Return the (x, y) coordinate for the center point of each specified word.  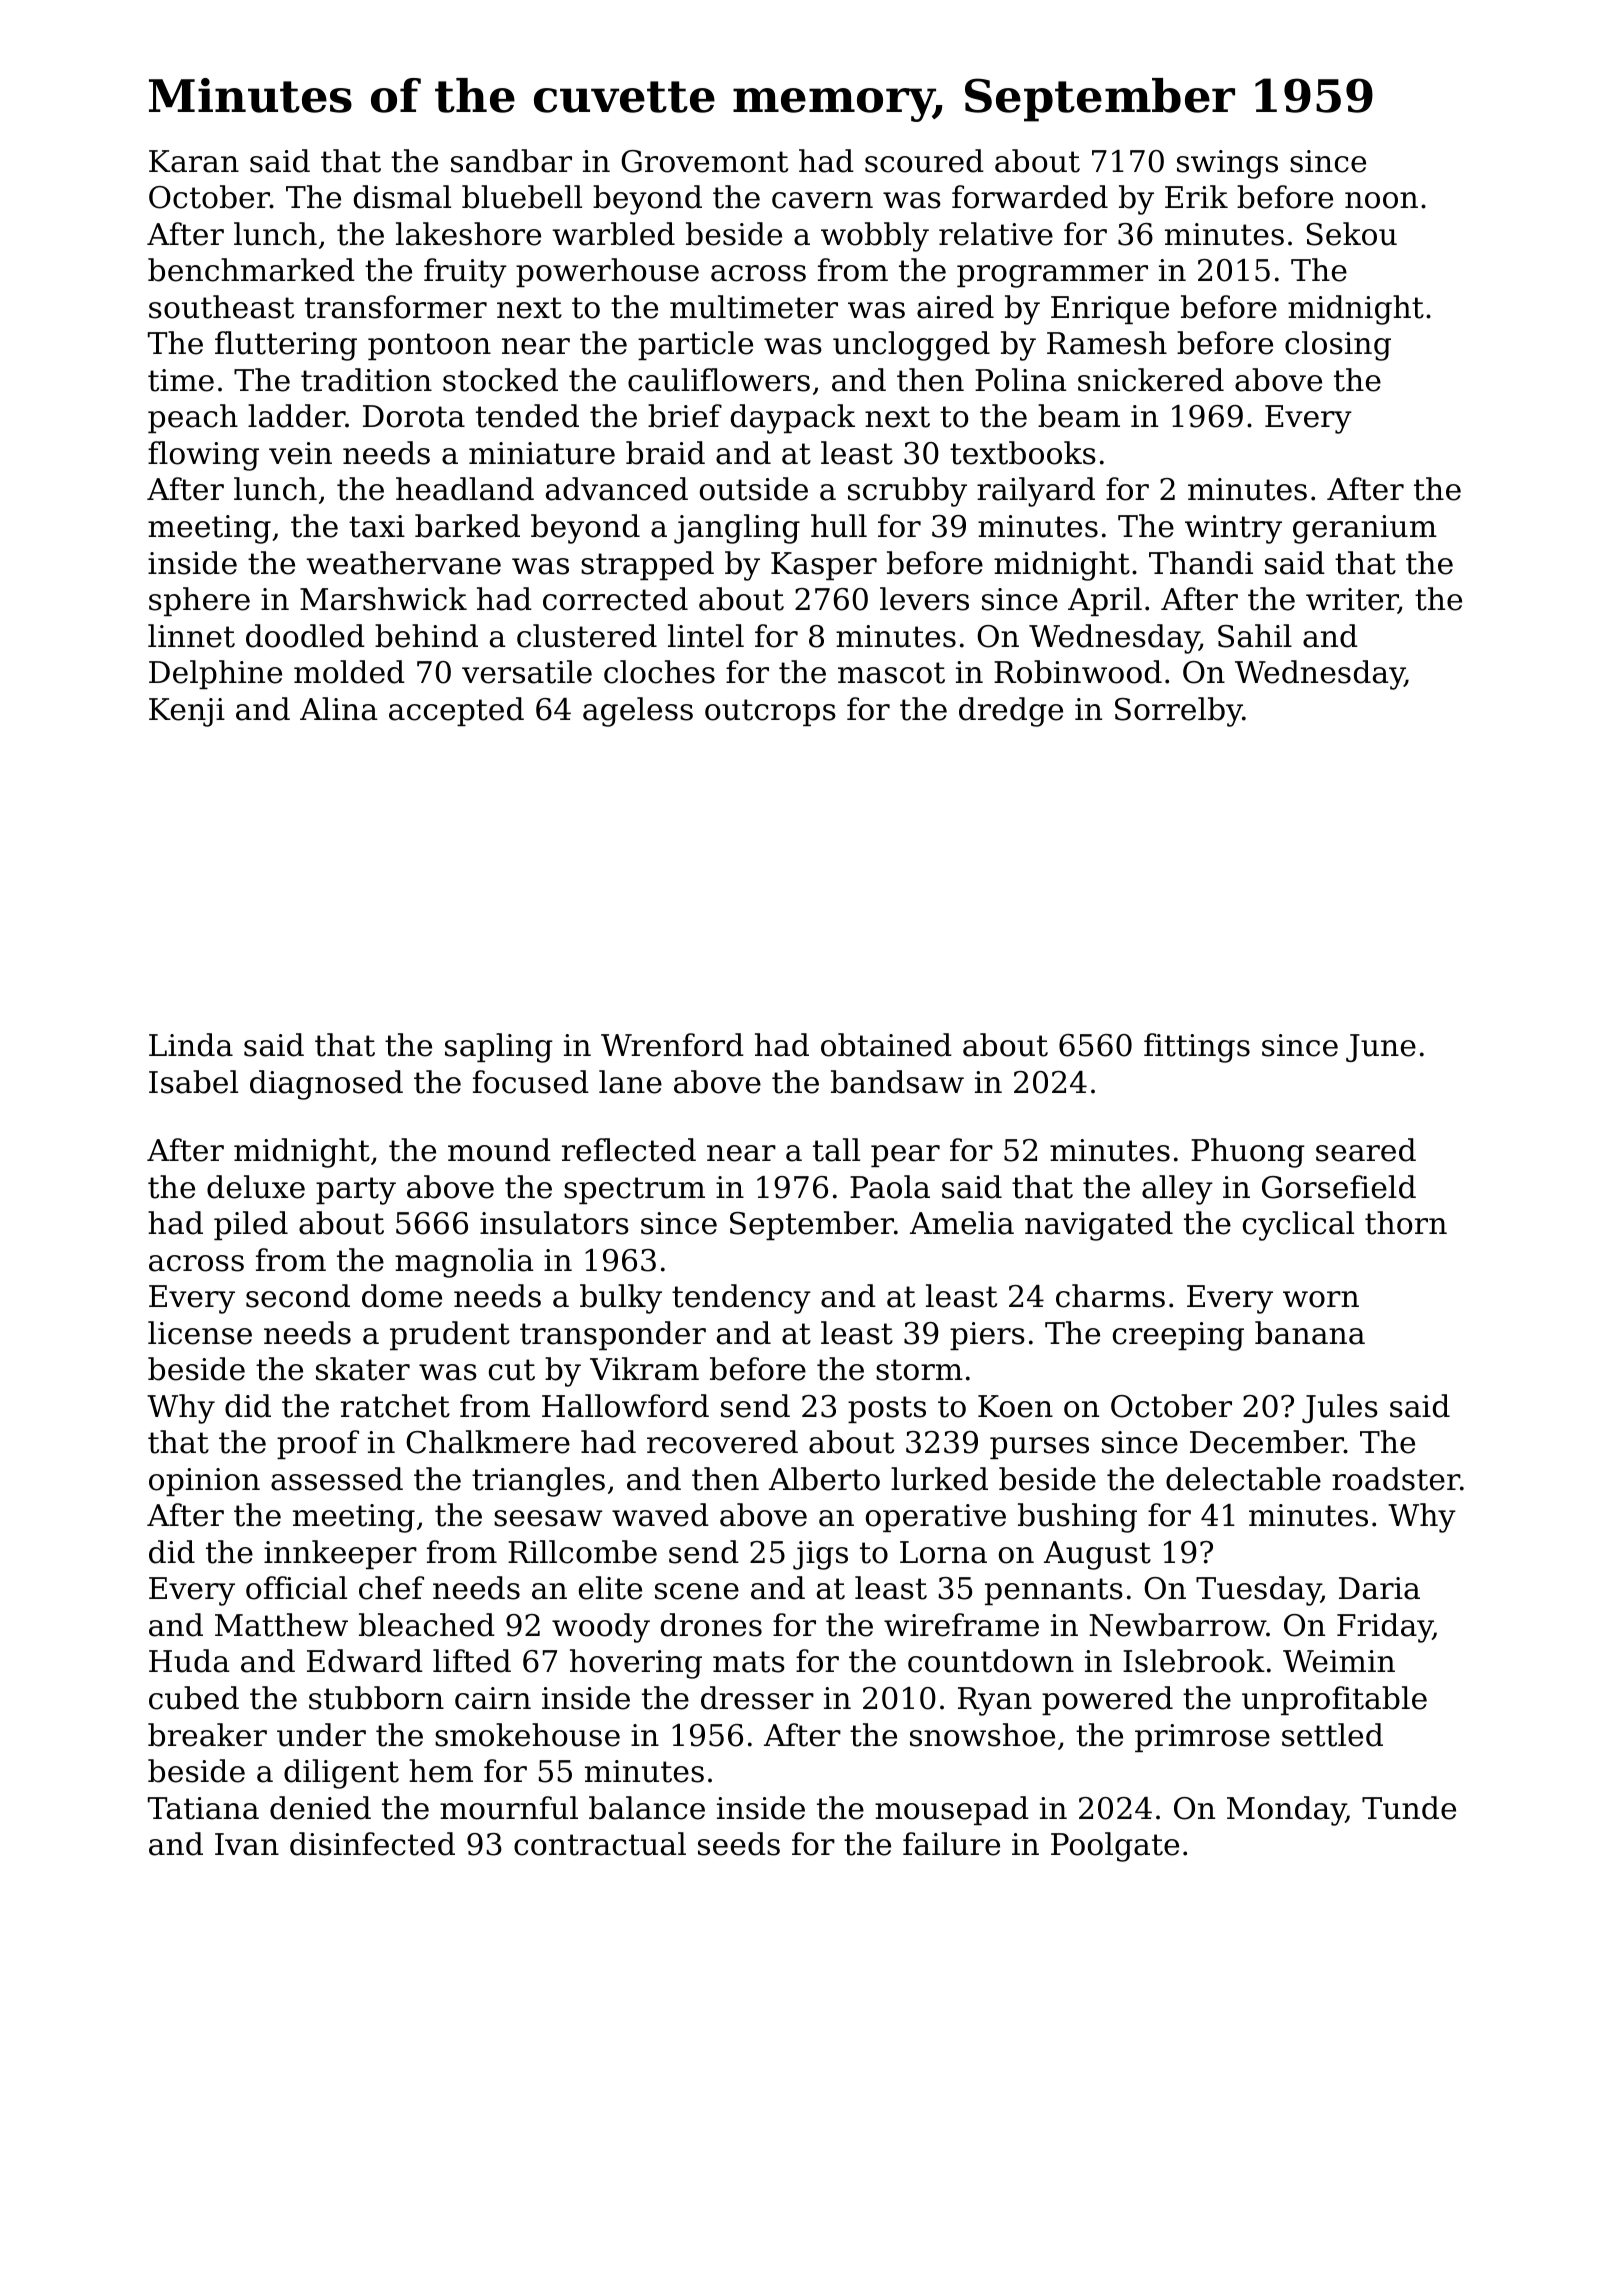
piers (987, 1336)
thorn (1406, 1223)
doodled (305, 636)
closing (1338, 346)
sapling (499, 1048)
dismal (402, 197)
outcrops (770, 712)
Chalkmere (488, 1442)
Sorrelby (1179, 712)
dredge (1011, 712)
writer (1352, 601)
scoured (924, 161)
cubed (194, 1698)
